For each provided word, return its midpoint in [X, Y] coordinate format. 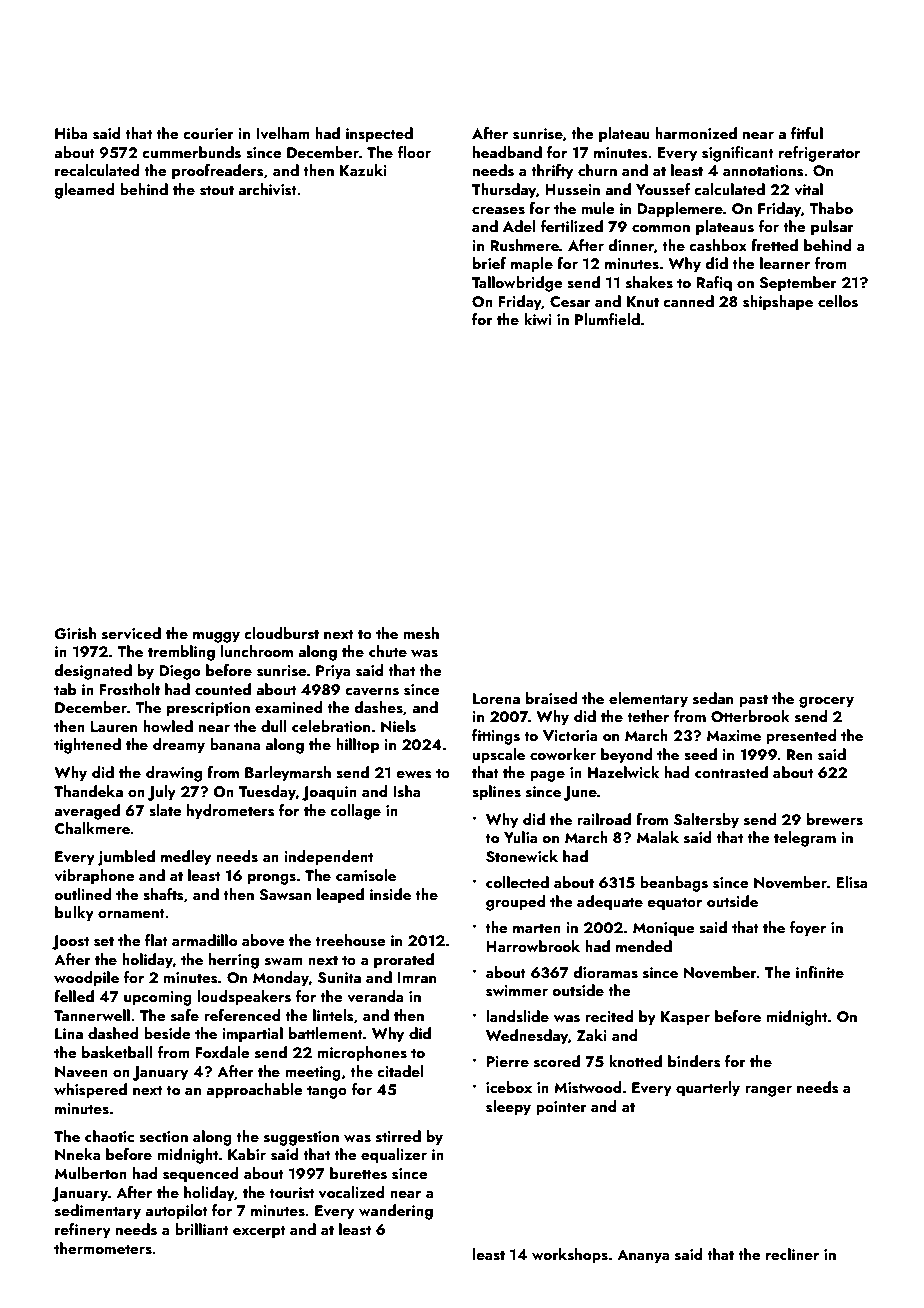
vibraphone [94, 877]
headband [507, 152]
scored [557, 1061]
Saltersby [706, 821]
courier [208, 133]
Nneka [77, 1154]
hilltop [358, 746]
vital [808, 189]
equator [674, 904]
